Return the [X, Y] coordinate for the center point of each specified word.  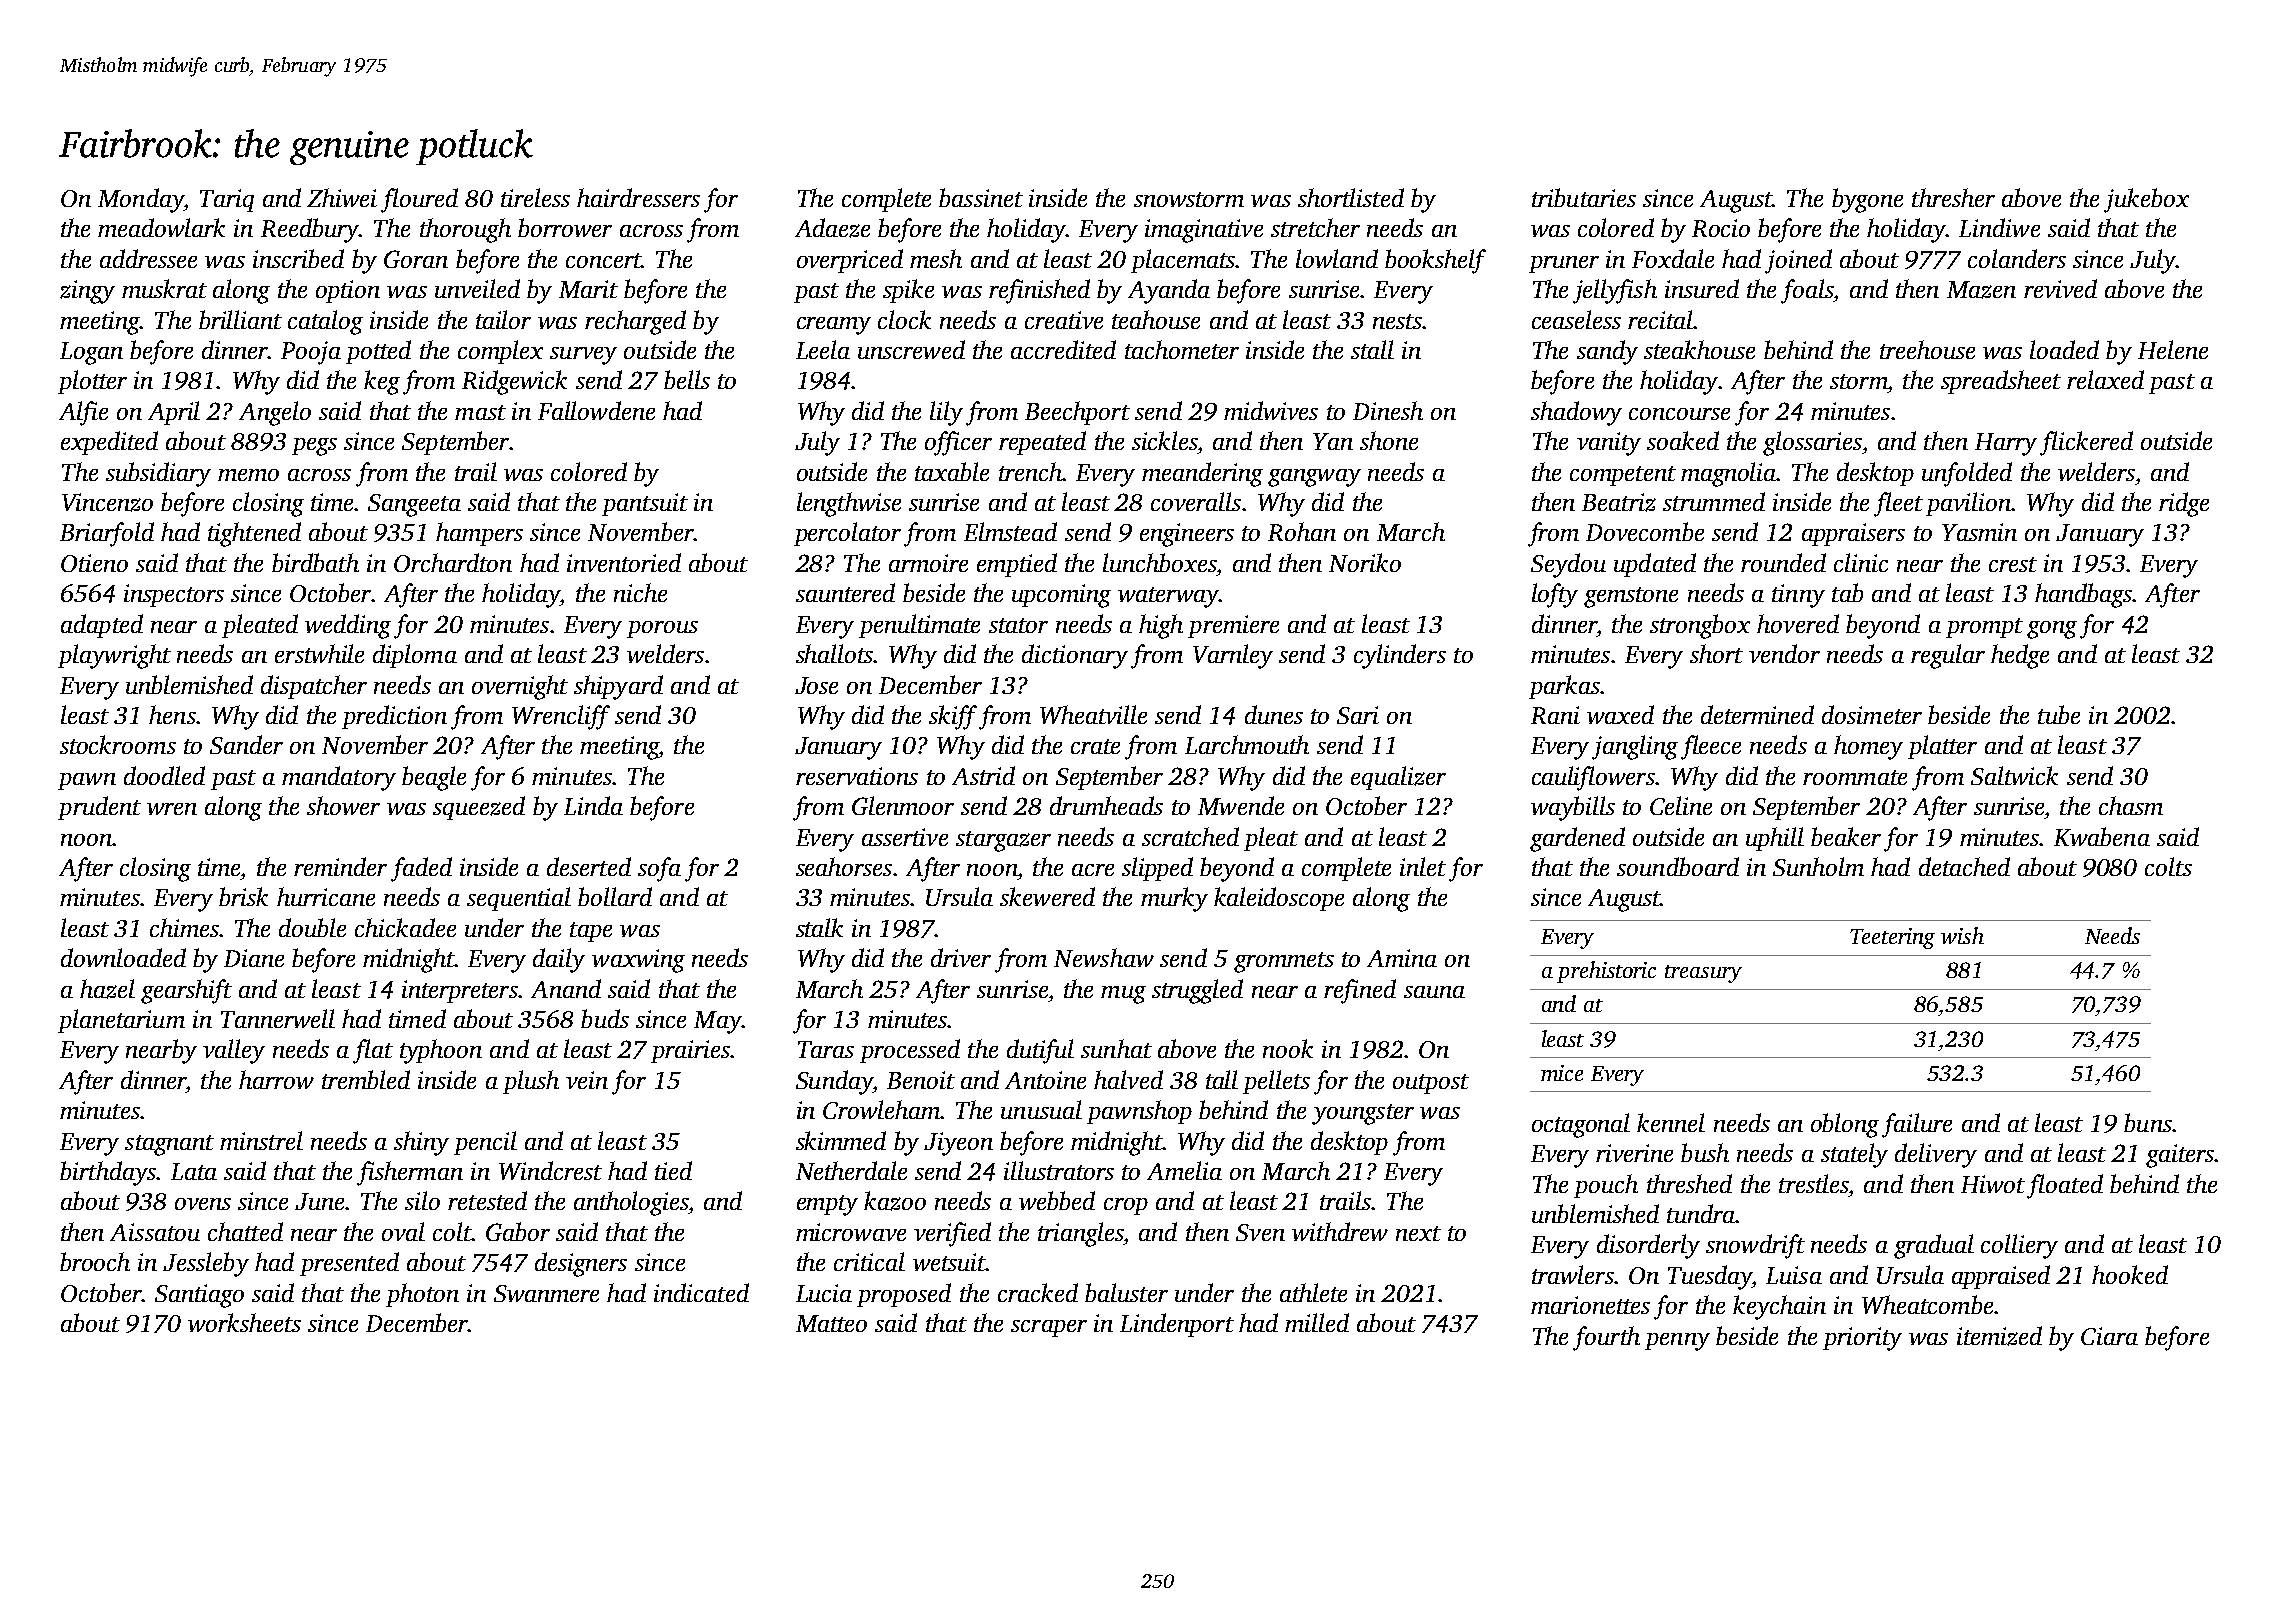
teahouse [1156, 319]
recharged [635, 322]
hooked [2130, 1274]
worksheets [244, 1322]
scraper [1049, 1328]
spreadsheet [2001, 382]
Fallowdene [596, 410]
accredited [1063, 349]
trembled [366, 1079]
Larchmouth [1247, 744]
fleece [1711, 747]
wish [1962, 935]
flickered [2086, 443]
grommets [1284, 962]
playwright [114, 656]
